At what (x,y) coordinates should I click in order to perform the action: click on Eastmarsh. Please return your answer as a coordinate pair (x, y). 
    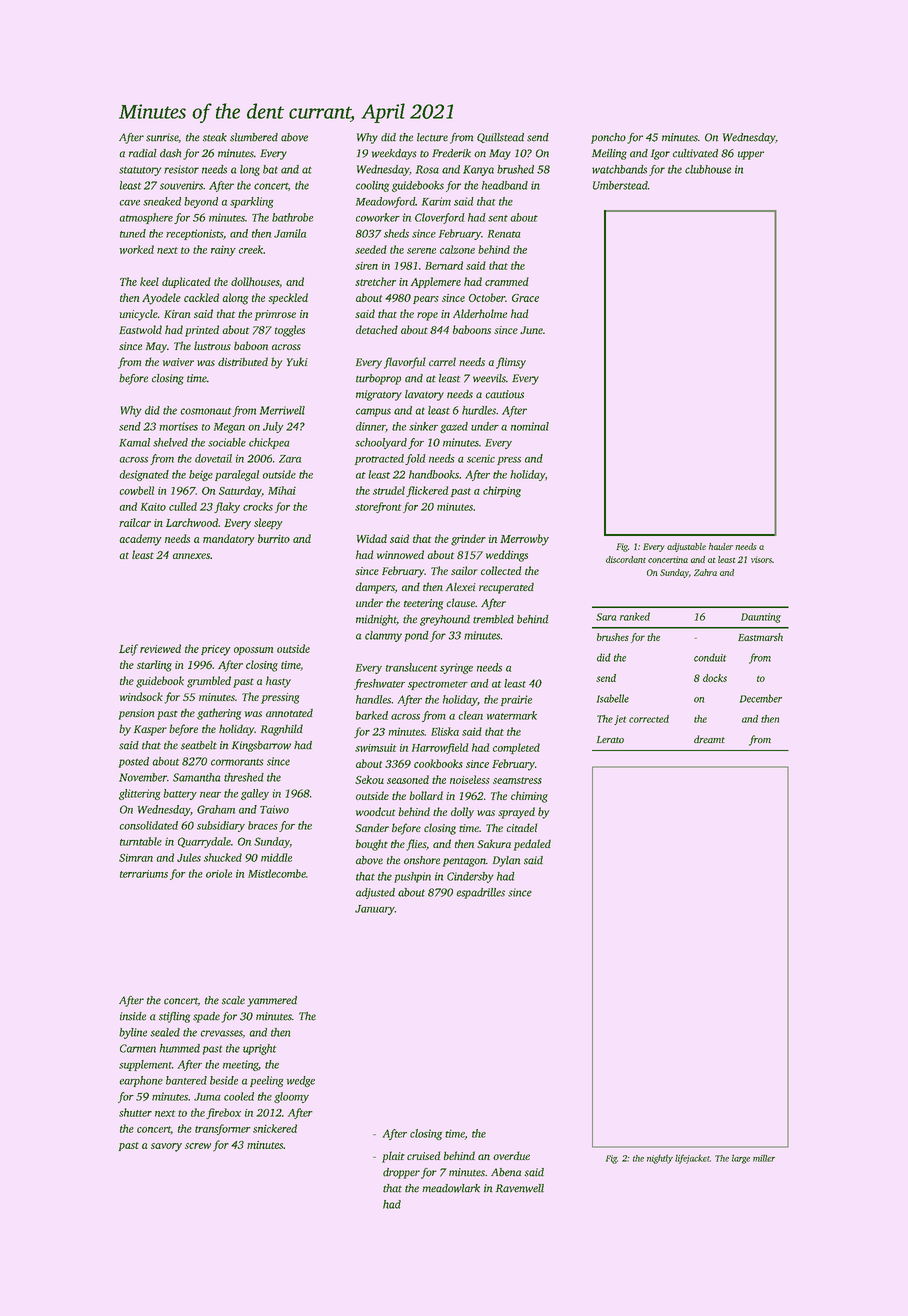
    Looking at the image, I should click on (760, 637).
